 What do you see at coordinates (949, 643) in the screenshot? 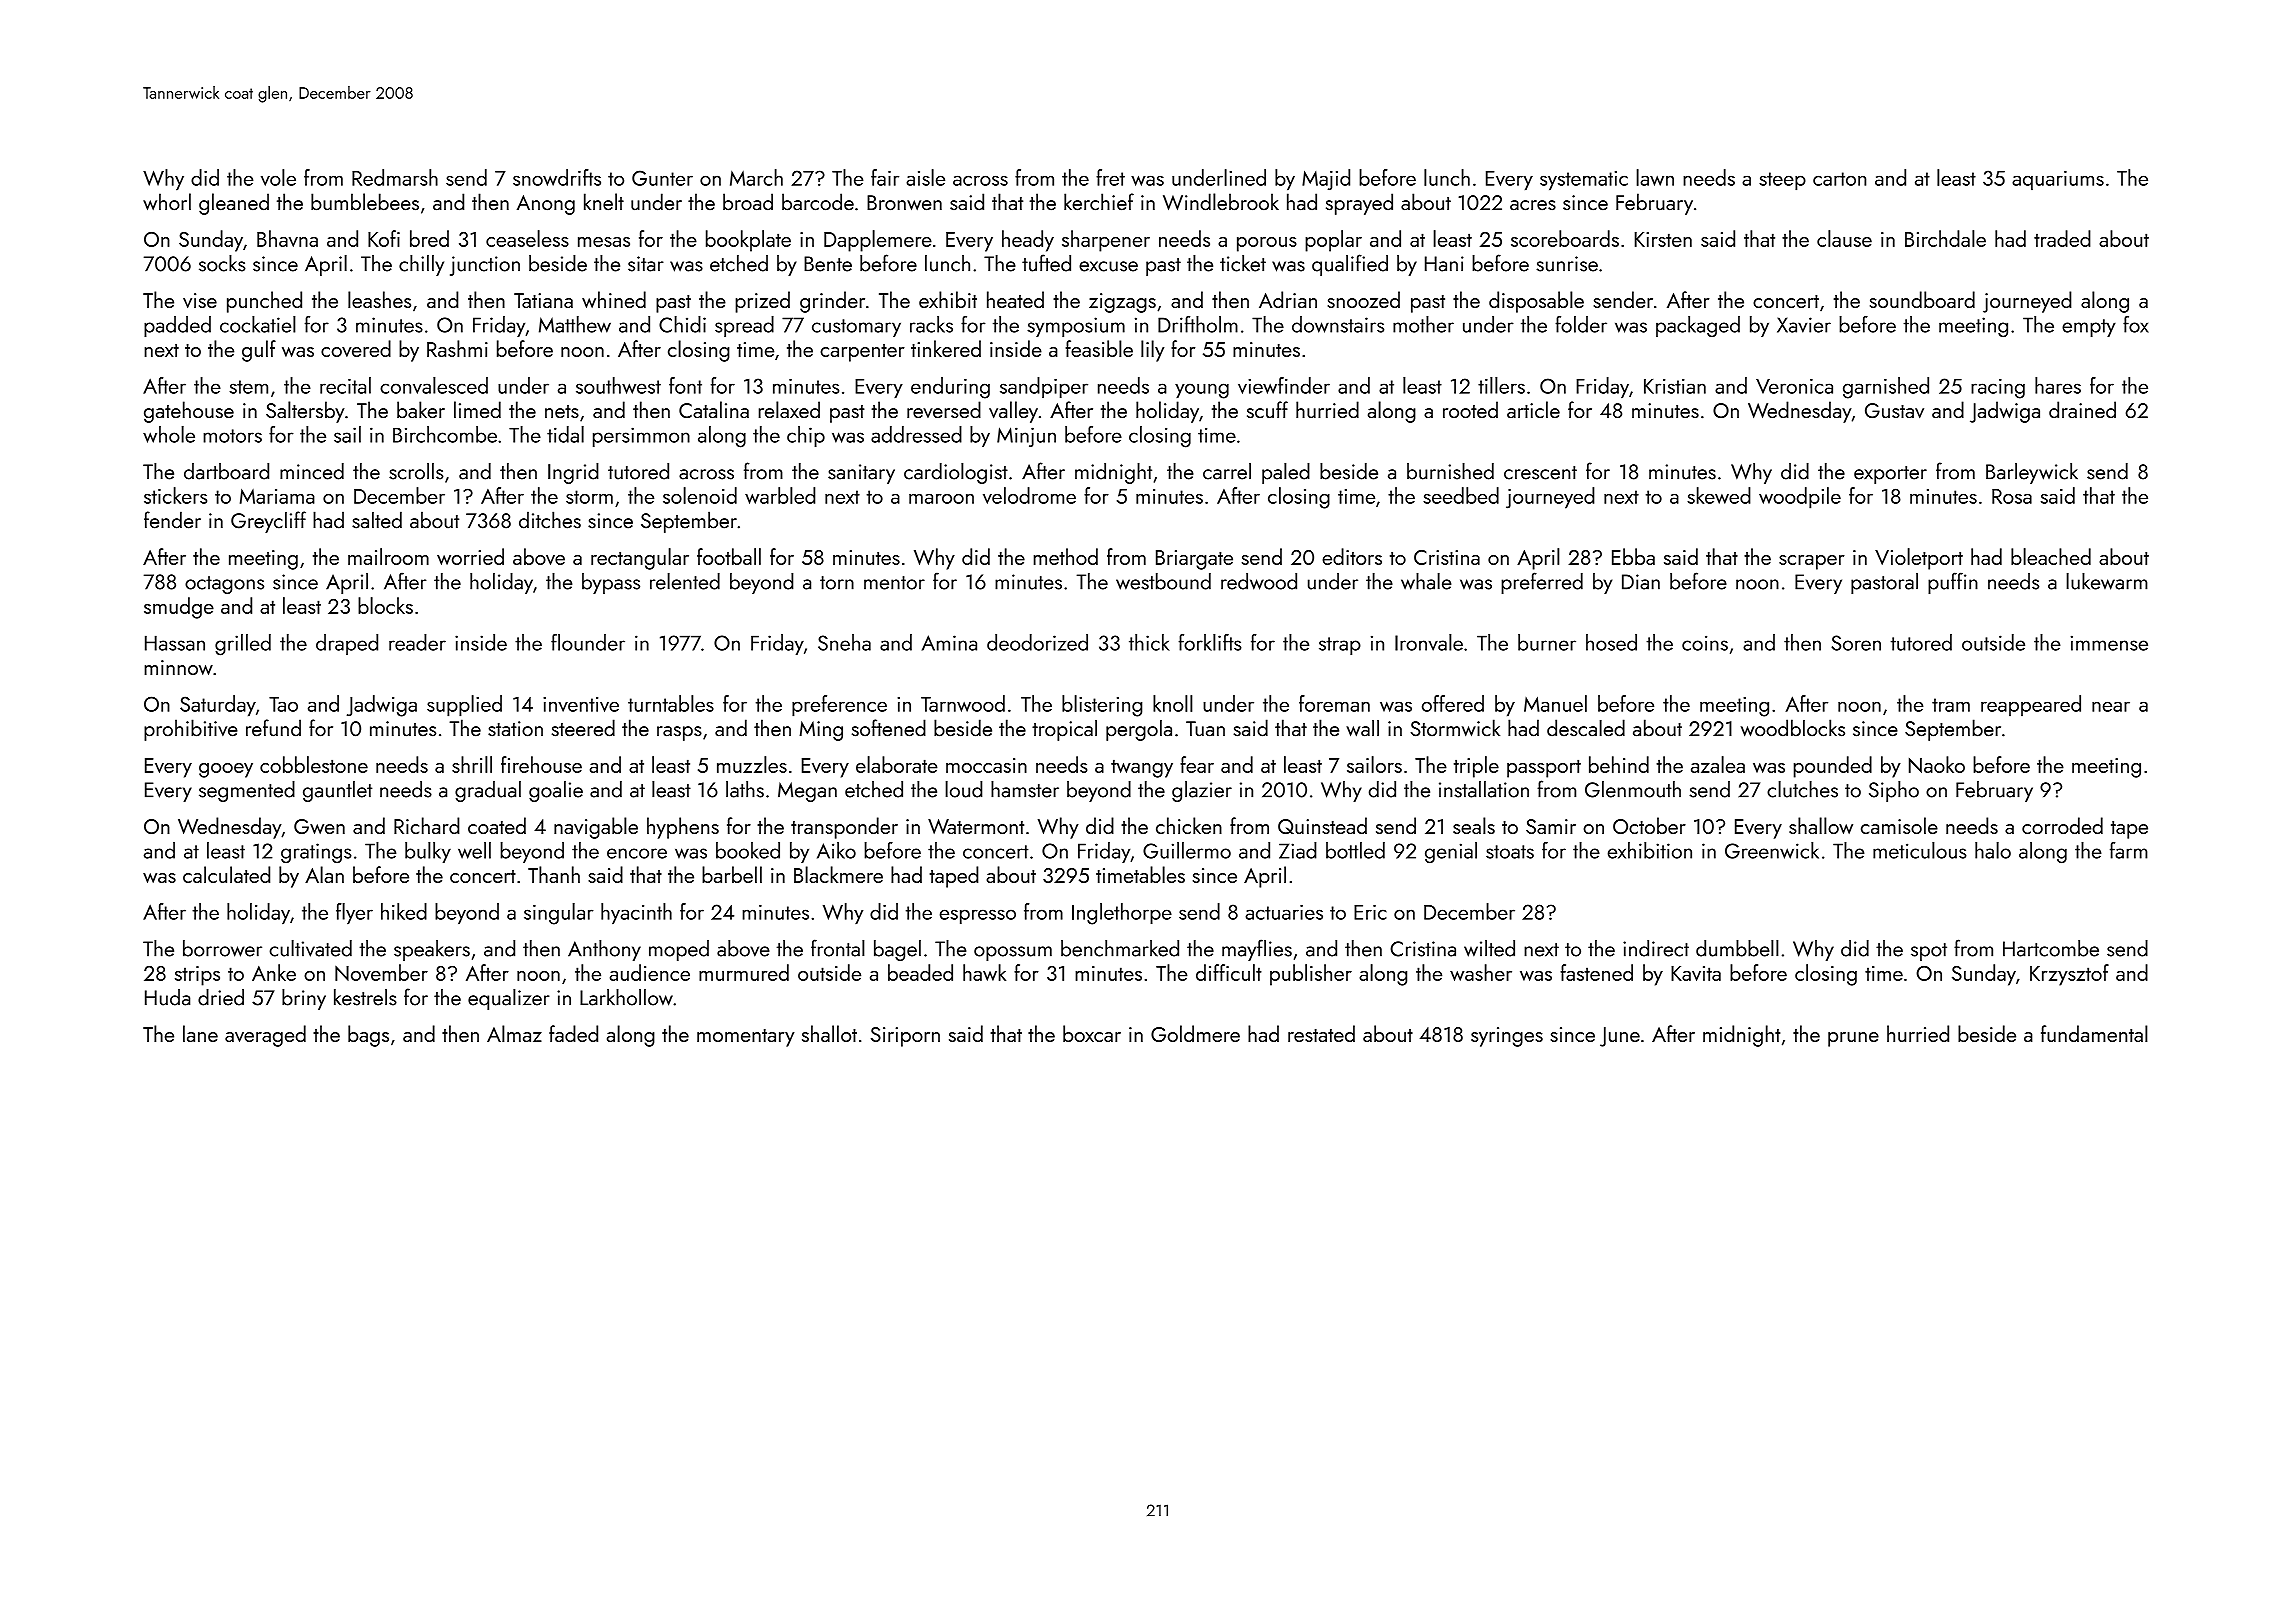
I see `Amina` at bounding box center [949, 643].
